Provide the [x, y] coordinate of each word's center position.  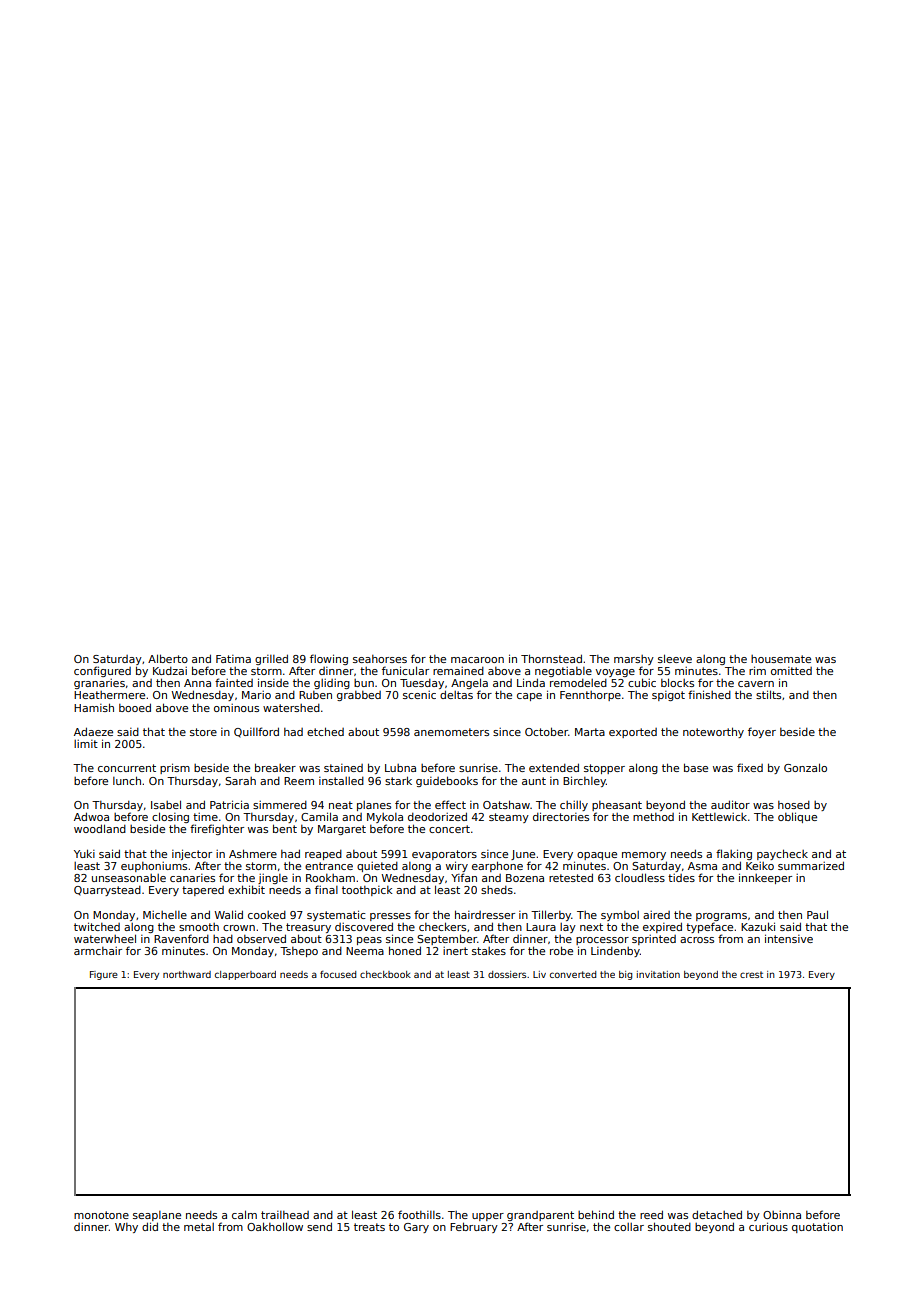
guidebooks [447, 781]
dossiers [507, 974]
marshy [634, 660]
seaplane [157, 1216]
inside [273, 682]
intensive [789, 938]
